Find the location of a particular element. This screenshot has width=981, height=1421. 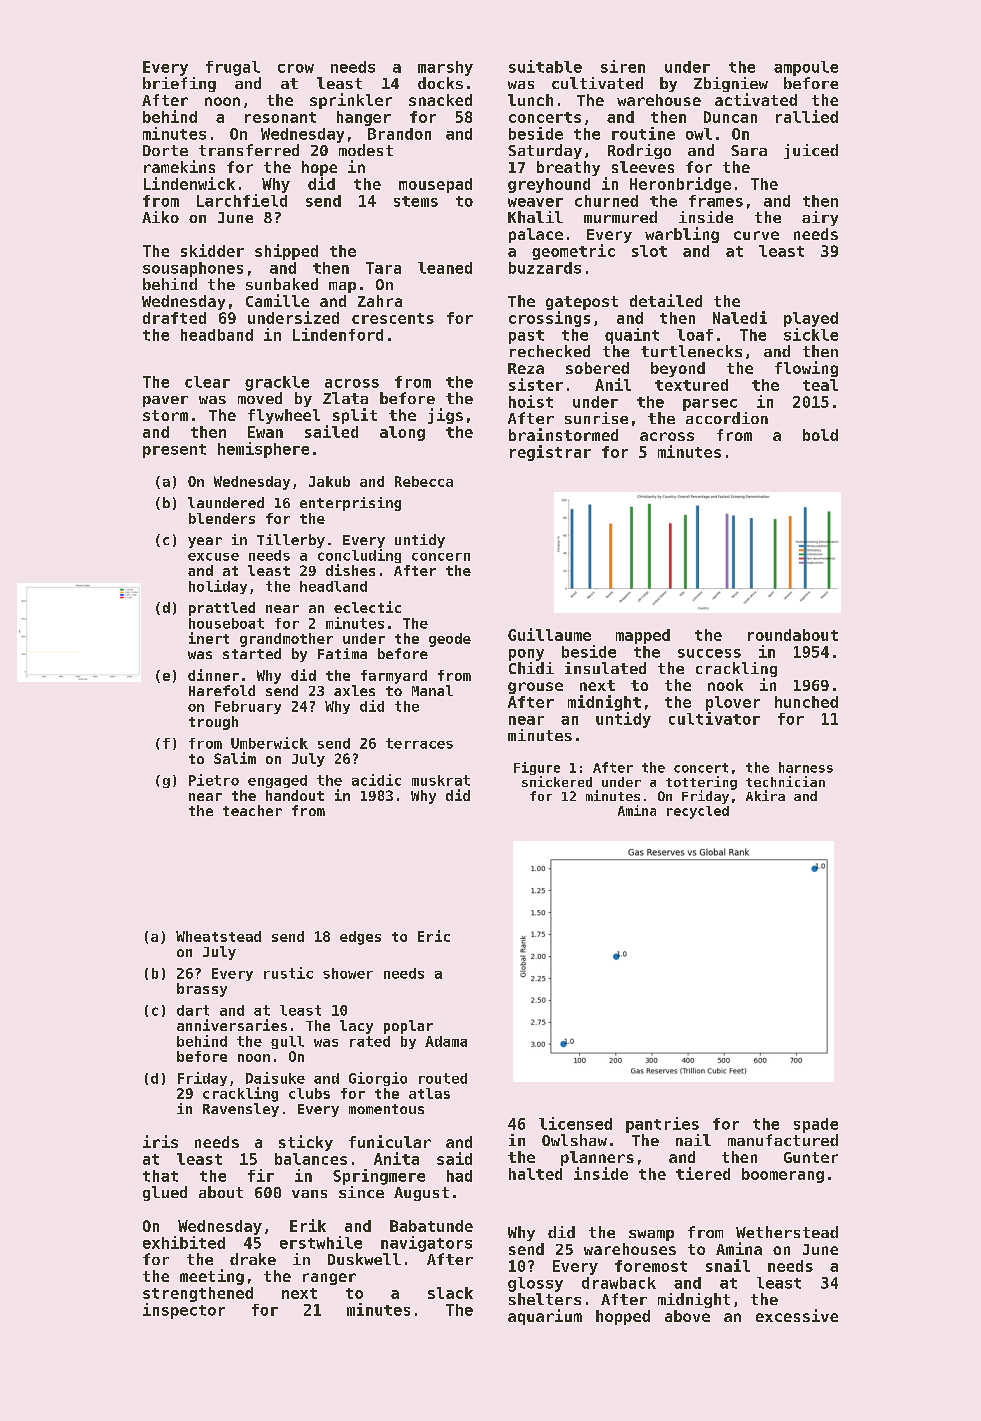

Adama is located at coordinates (446, 1041).
